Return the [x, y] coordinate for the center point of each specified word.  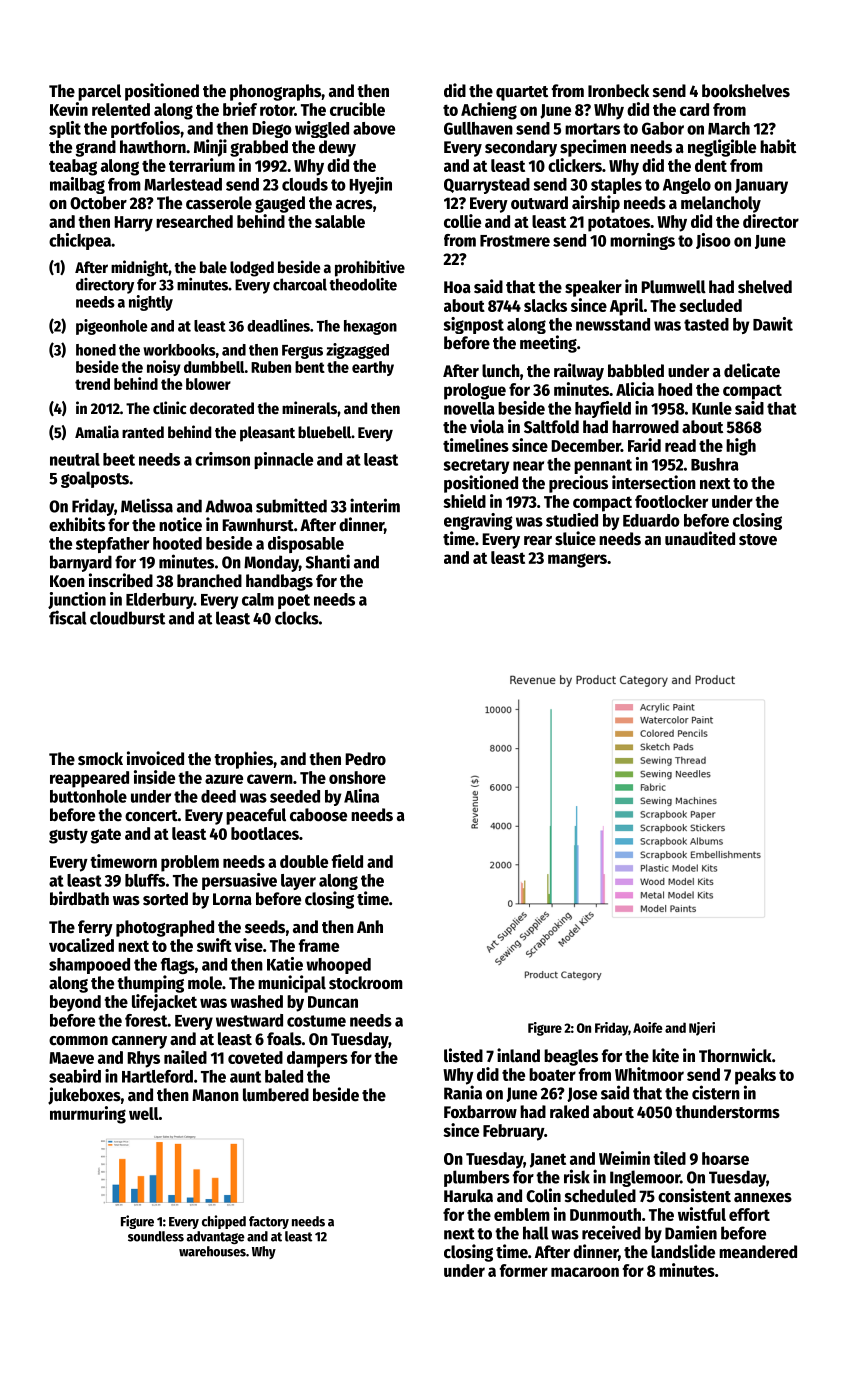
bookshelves [746, 91]
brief [240, 109]
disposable [306, 544]
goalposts [95, 479]
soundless [156, 1236]
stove [758, 540]
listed [463, 1055]
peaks [755, 1076]
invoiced [155, 758]
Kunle [712, 408]
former [524, 1270]
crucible [357, 109]
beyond [75, 1003]
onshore [357, 777]
